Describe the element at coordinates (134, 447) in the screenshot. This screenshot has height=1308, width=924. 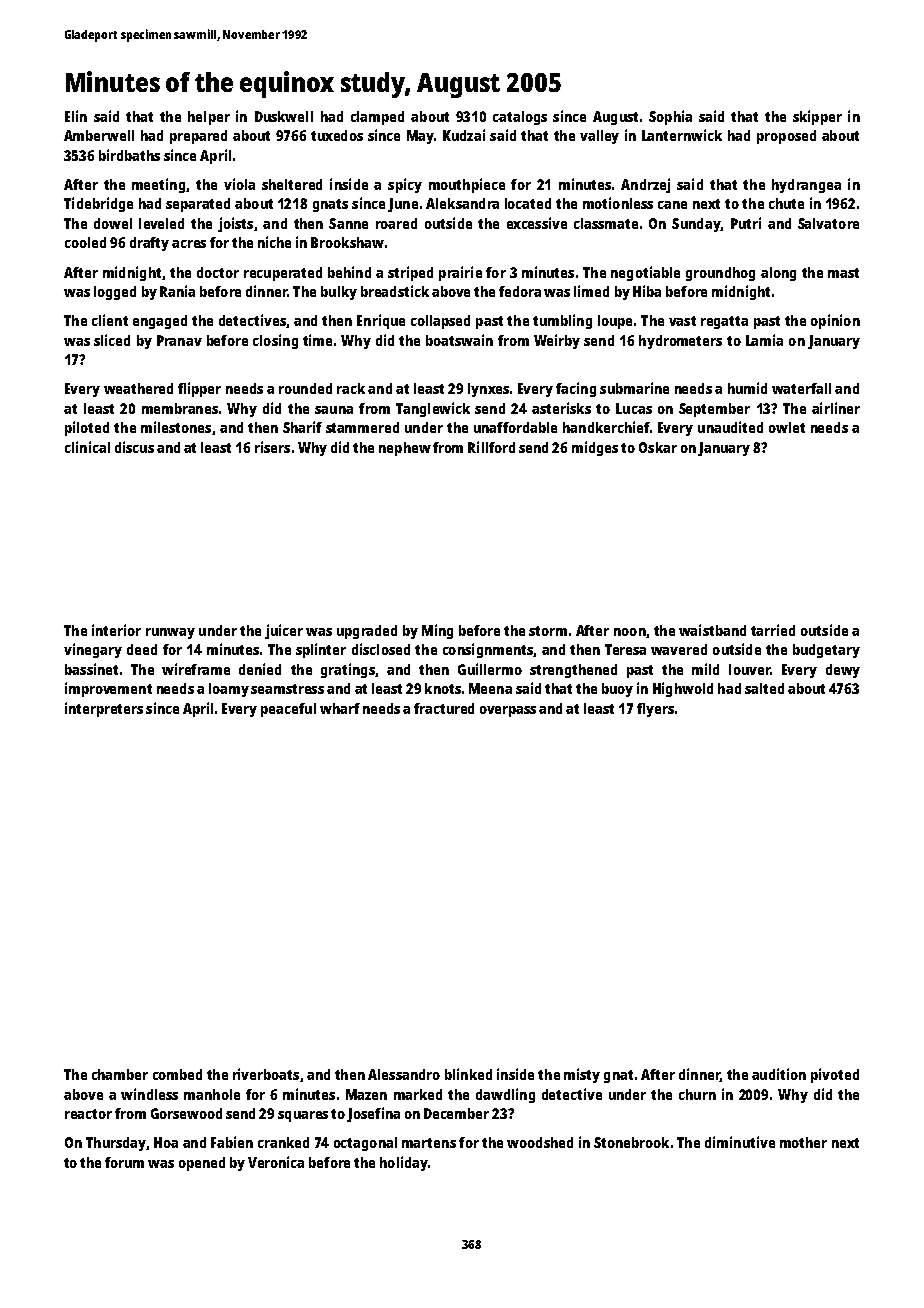
I see `discus` at that location.
